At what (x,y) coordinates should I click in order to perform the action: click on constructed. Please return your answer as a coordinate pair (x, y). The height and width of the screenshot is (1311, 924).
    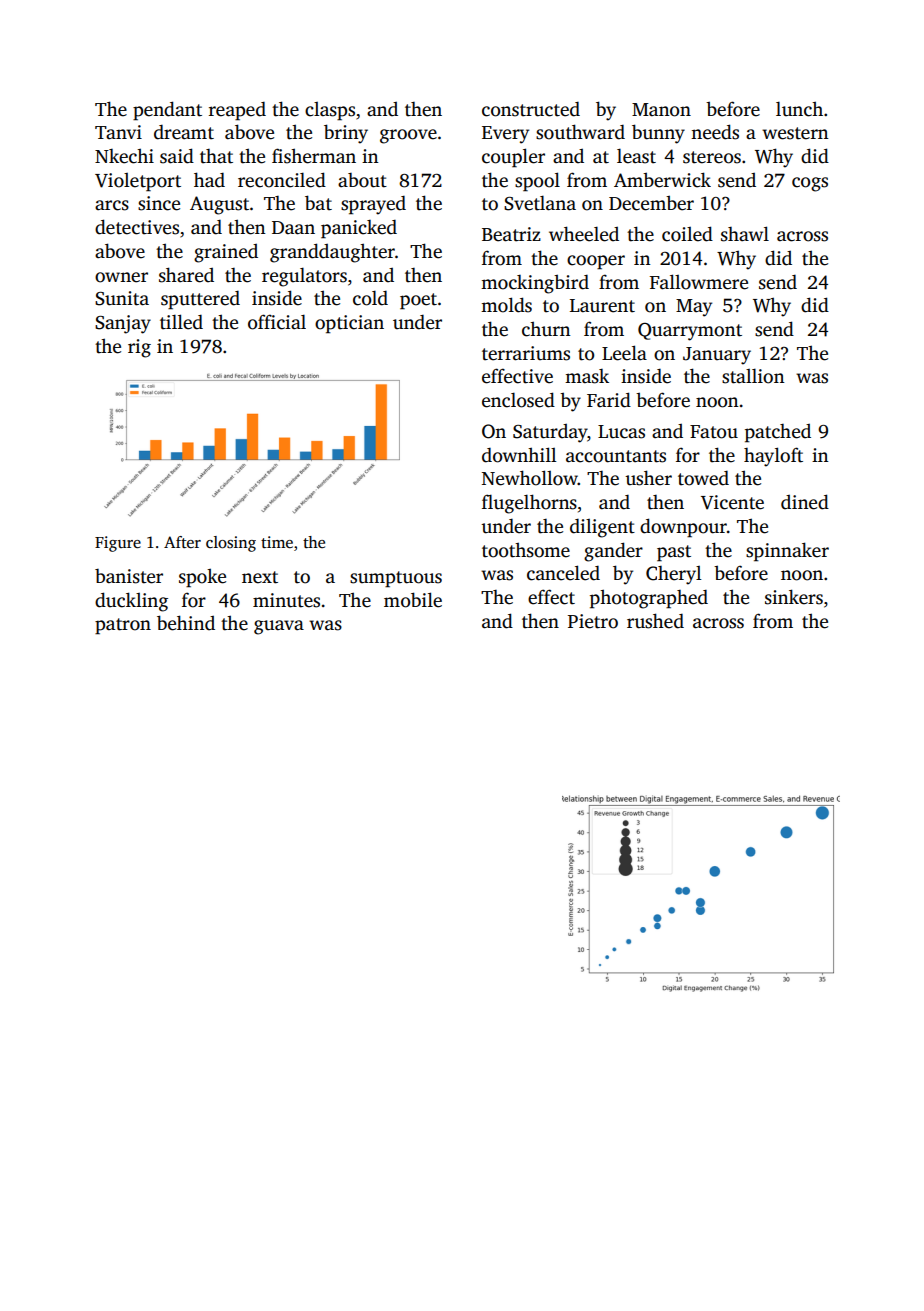
    Looking at the image, I should click on (531, 109).
